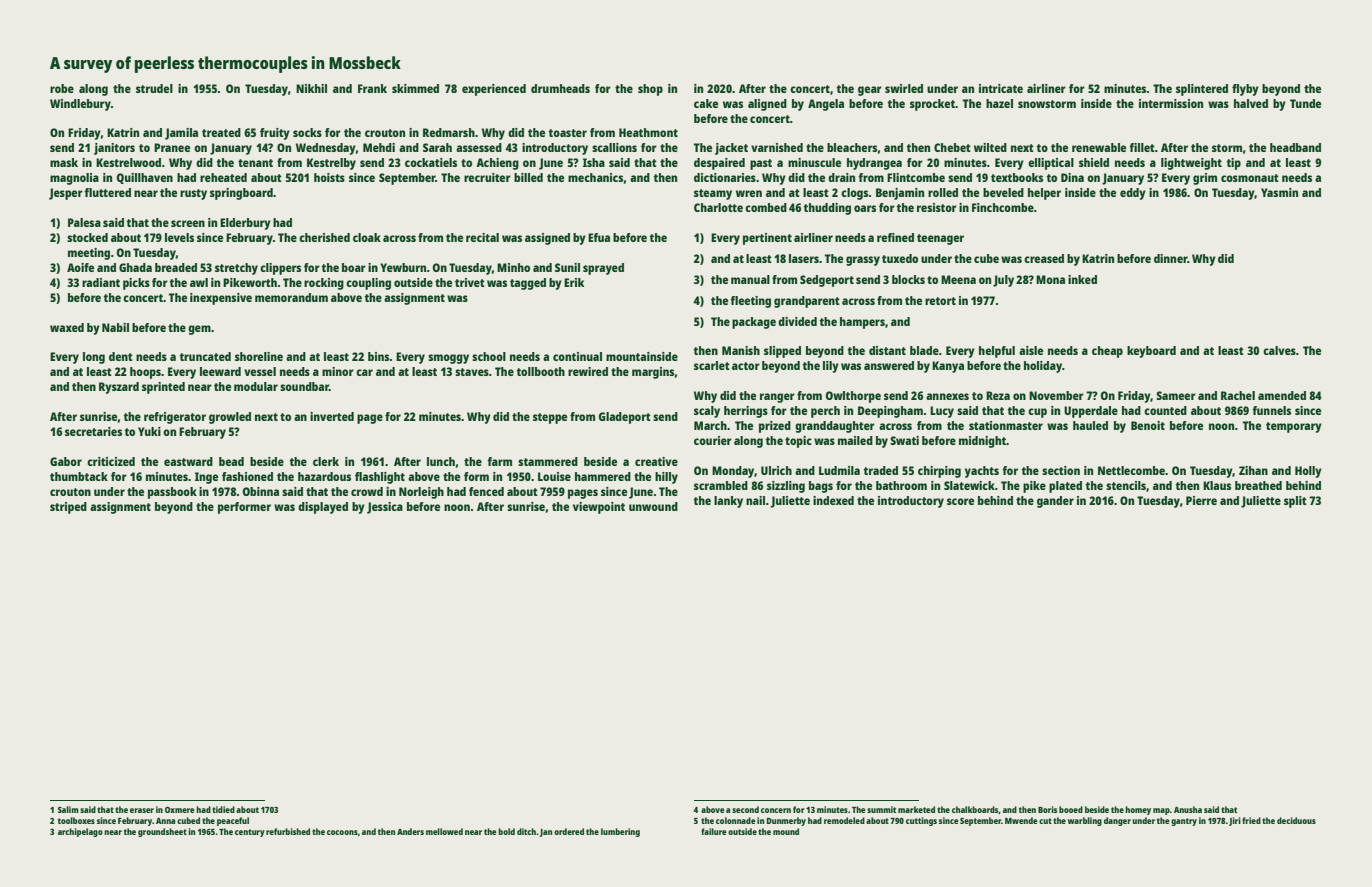 The width and height of the image is (1372, 887). What do you see at coordinates (1107, 352) in the image?
I see `cheap` at bounding box center [1107, 352].
